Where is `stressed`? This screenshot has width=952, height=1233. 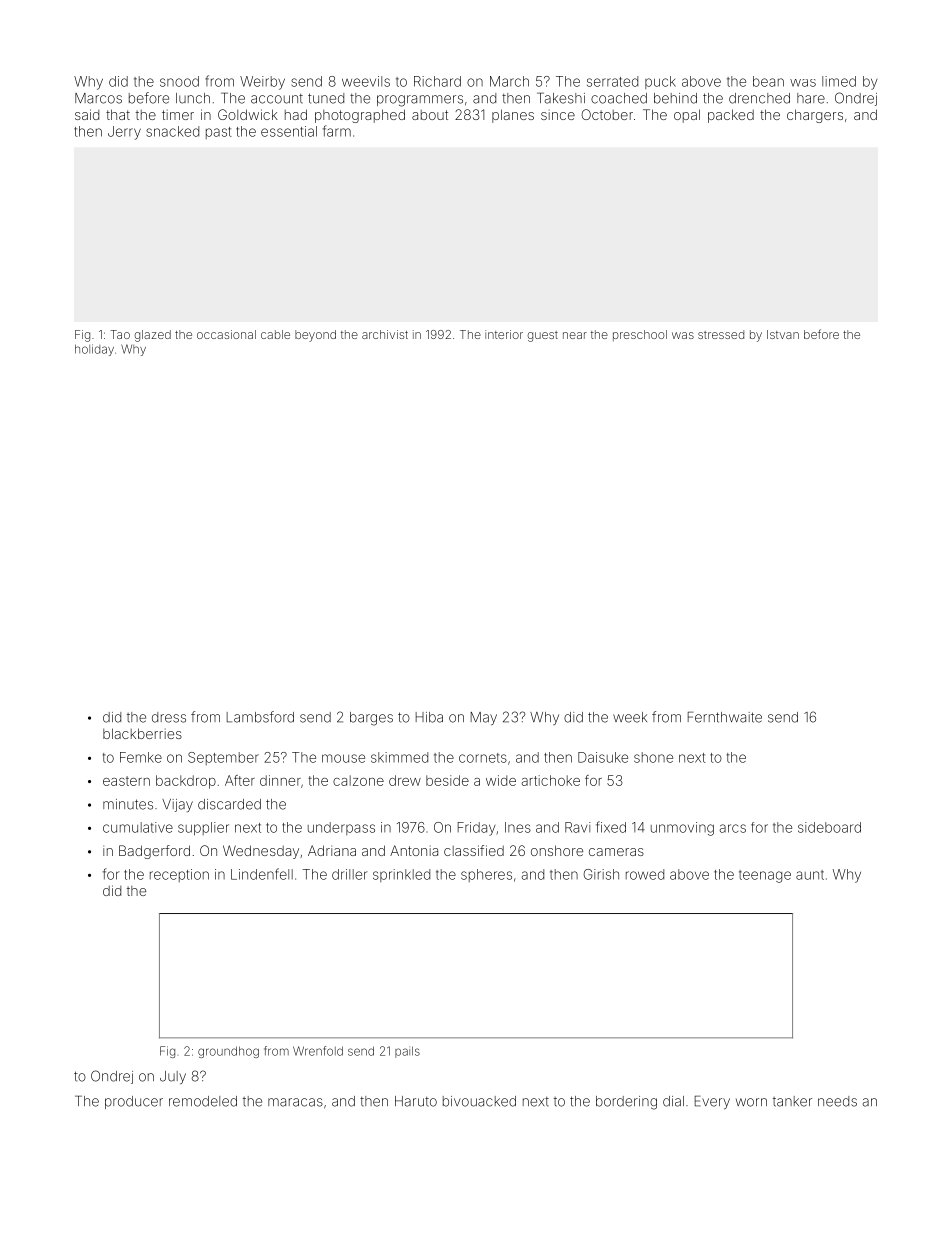 stressed is located at coordinates (721, 334).
